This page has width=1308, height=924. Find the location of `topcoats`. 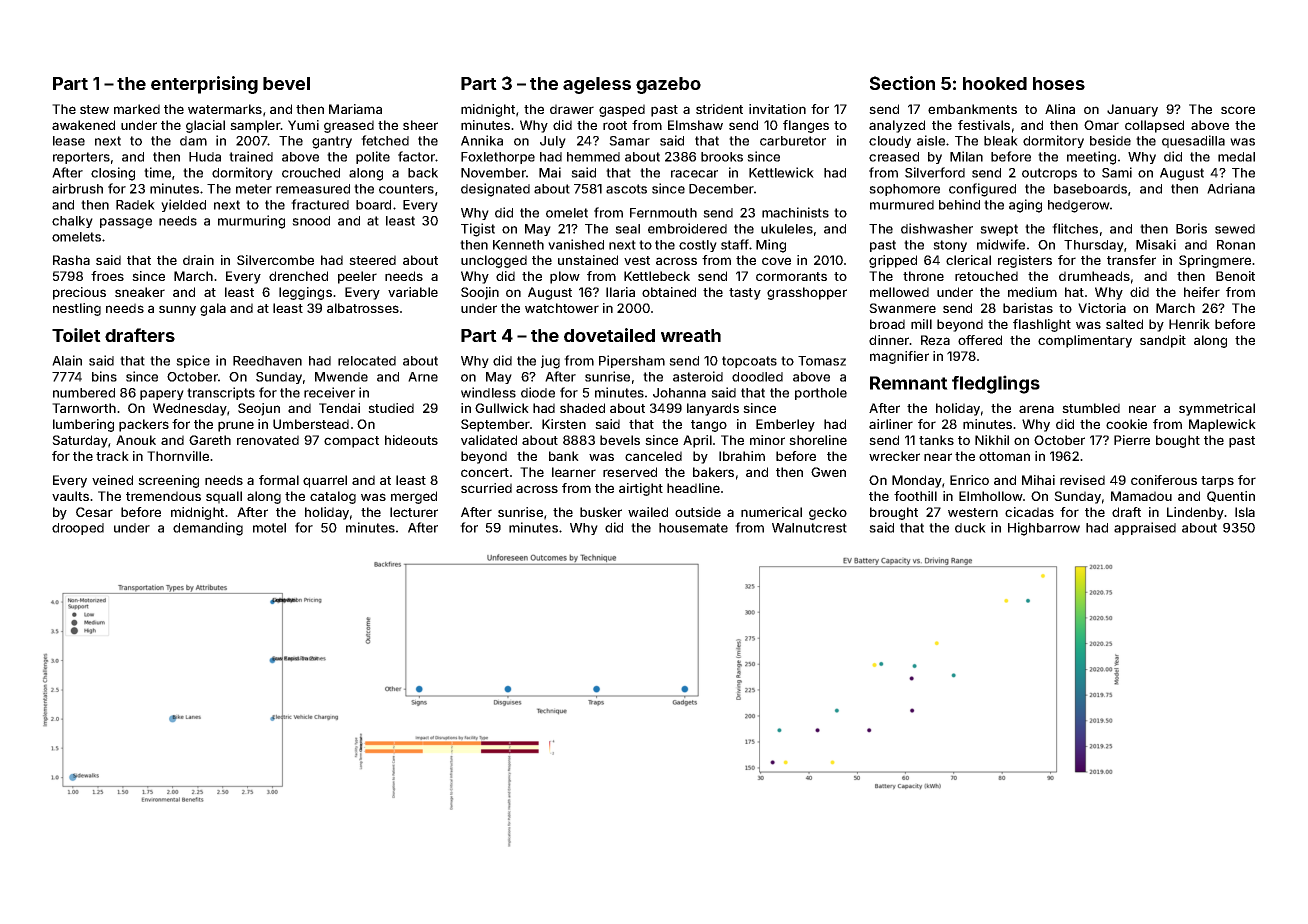

topcoats is located at coordinates (749, 362).
